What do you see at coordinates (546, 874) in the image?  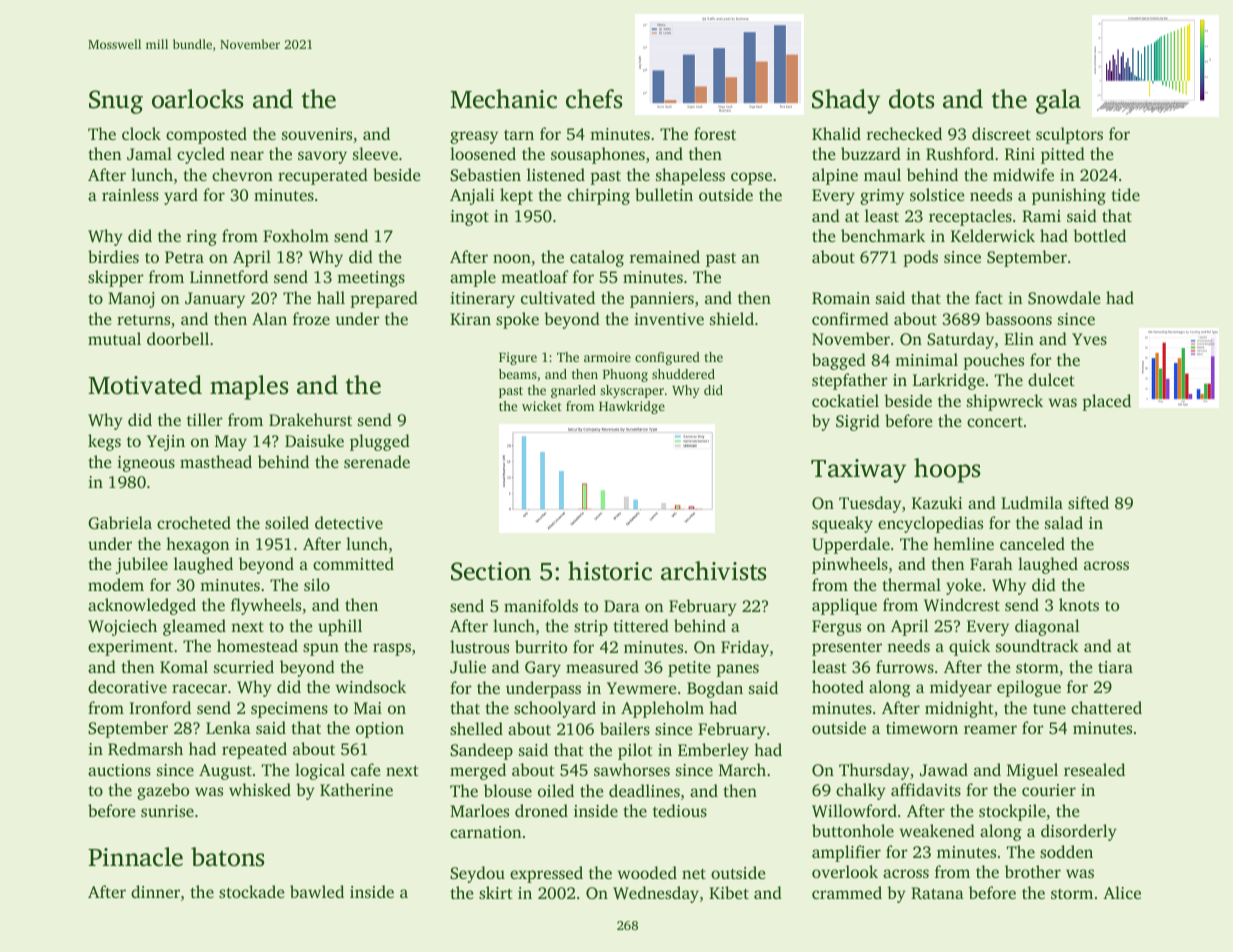 I see `expressed` at bounding box center [546, 874].
